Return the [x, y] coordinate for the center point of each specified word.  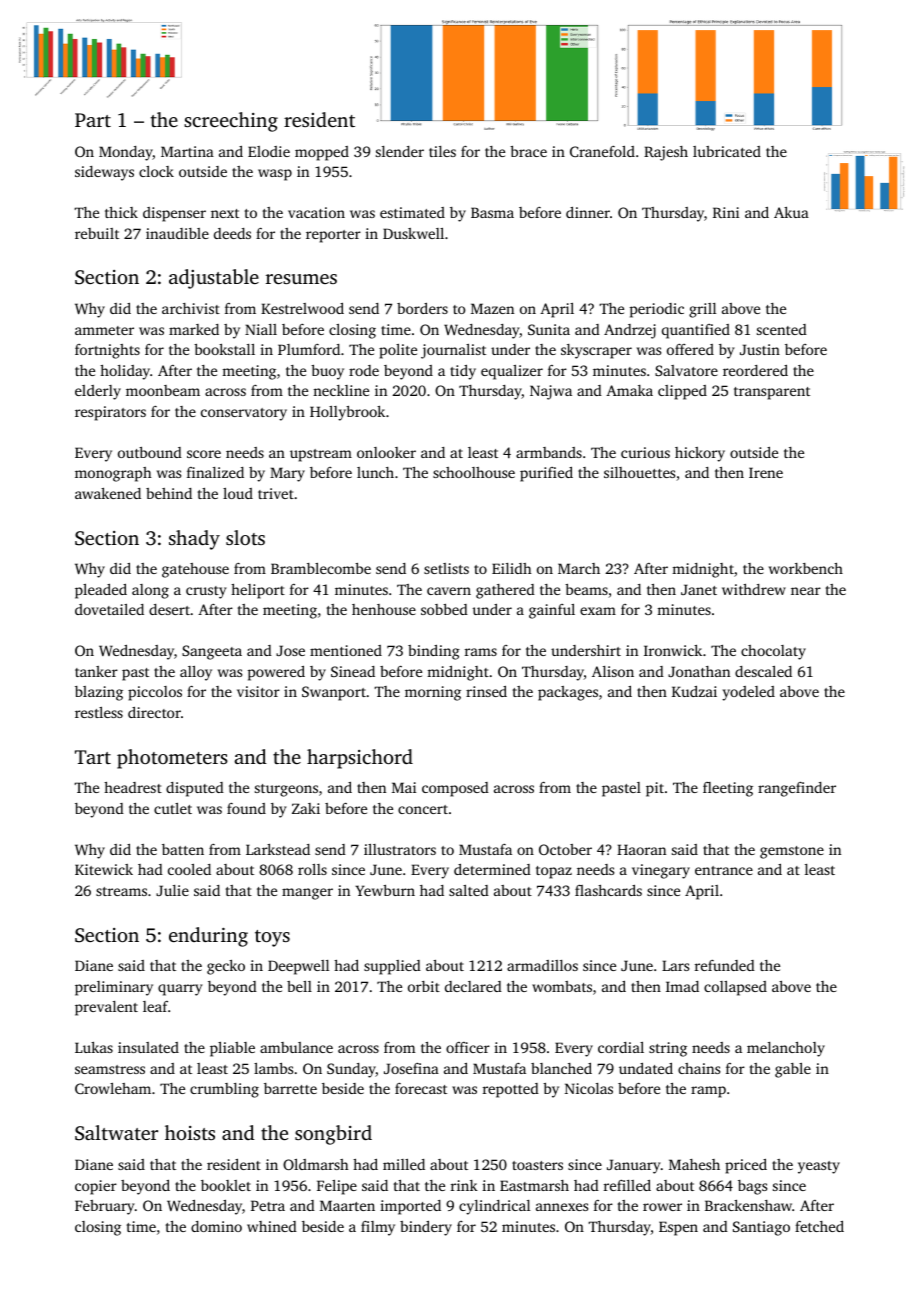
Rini [726, 212]
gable [793, 1070]
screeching [231, 122]
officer [468, 1047]
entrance [724, 870]
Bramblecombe [321, 568]
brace [528, 151]
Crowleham [113, 1088]
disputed [195, 789]
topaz [554, 872]
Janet [699, 589]
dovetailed [109, 609]
